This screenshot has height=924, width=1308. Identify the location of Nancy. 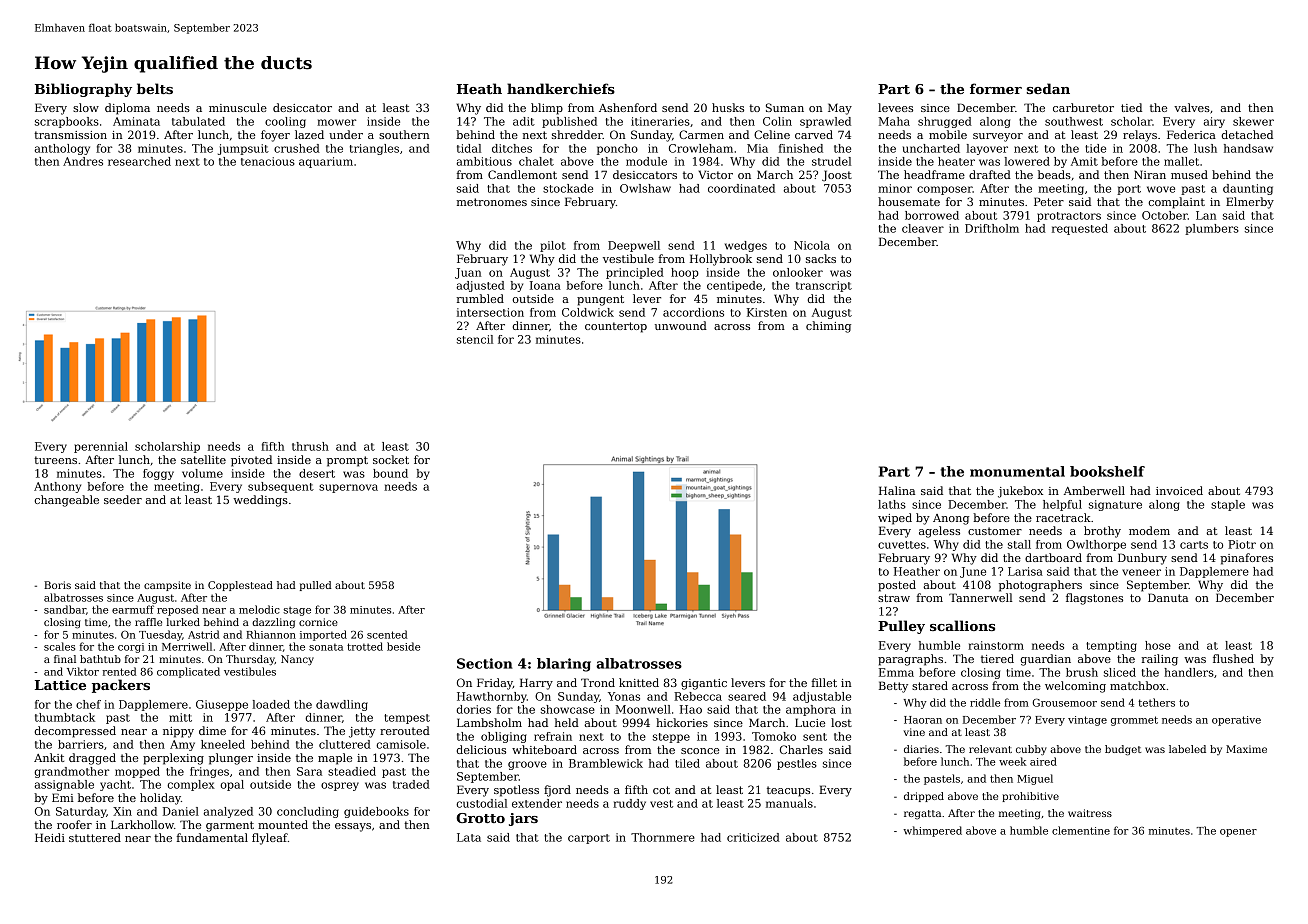
(297, 660).
